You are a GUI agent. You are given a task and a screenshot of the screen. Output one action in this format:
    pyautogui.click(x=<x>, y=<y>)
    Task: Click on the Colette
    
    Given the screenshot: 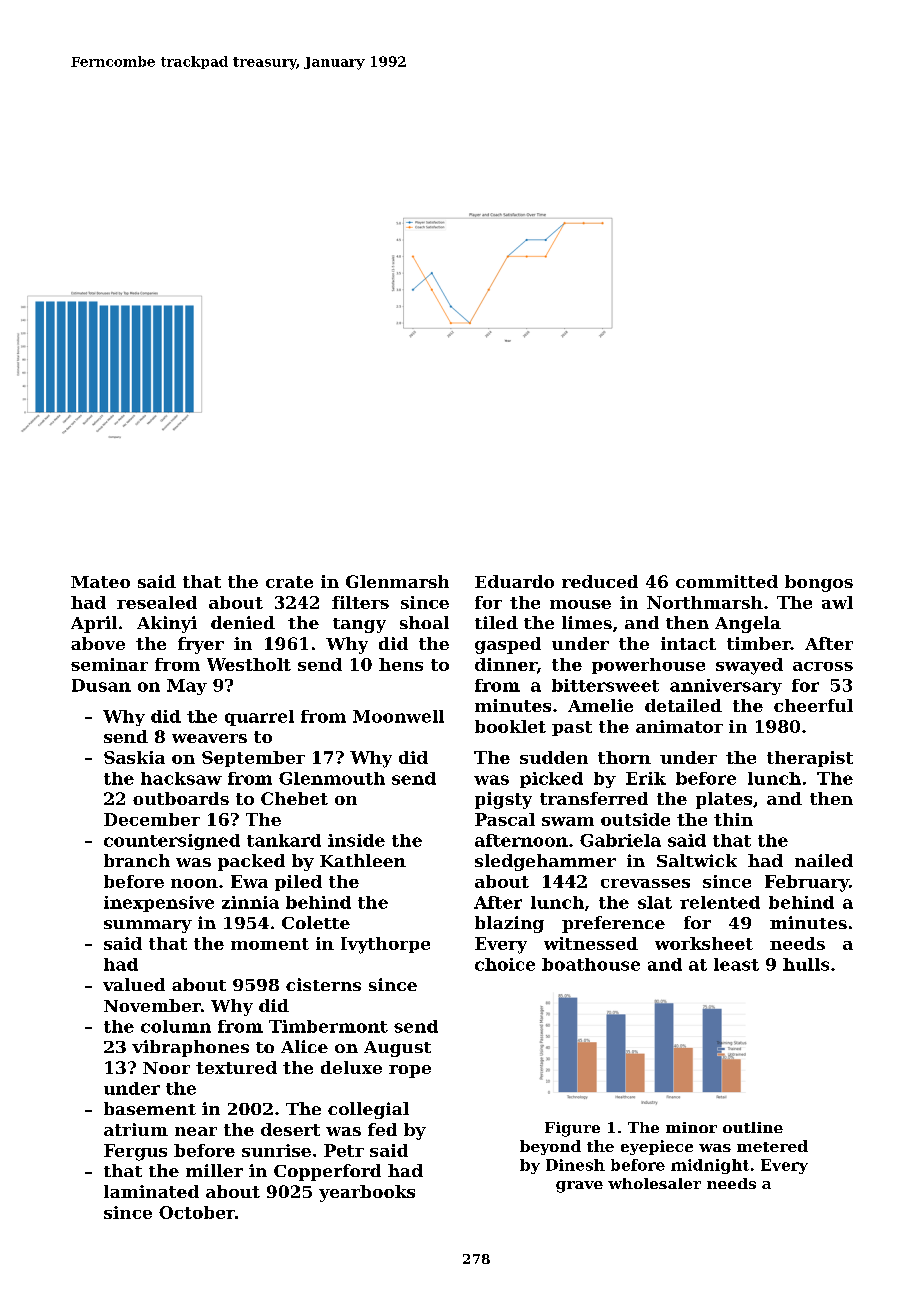 What is the action you would take?
    pyautogui.click(x=316, y=922)
